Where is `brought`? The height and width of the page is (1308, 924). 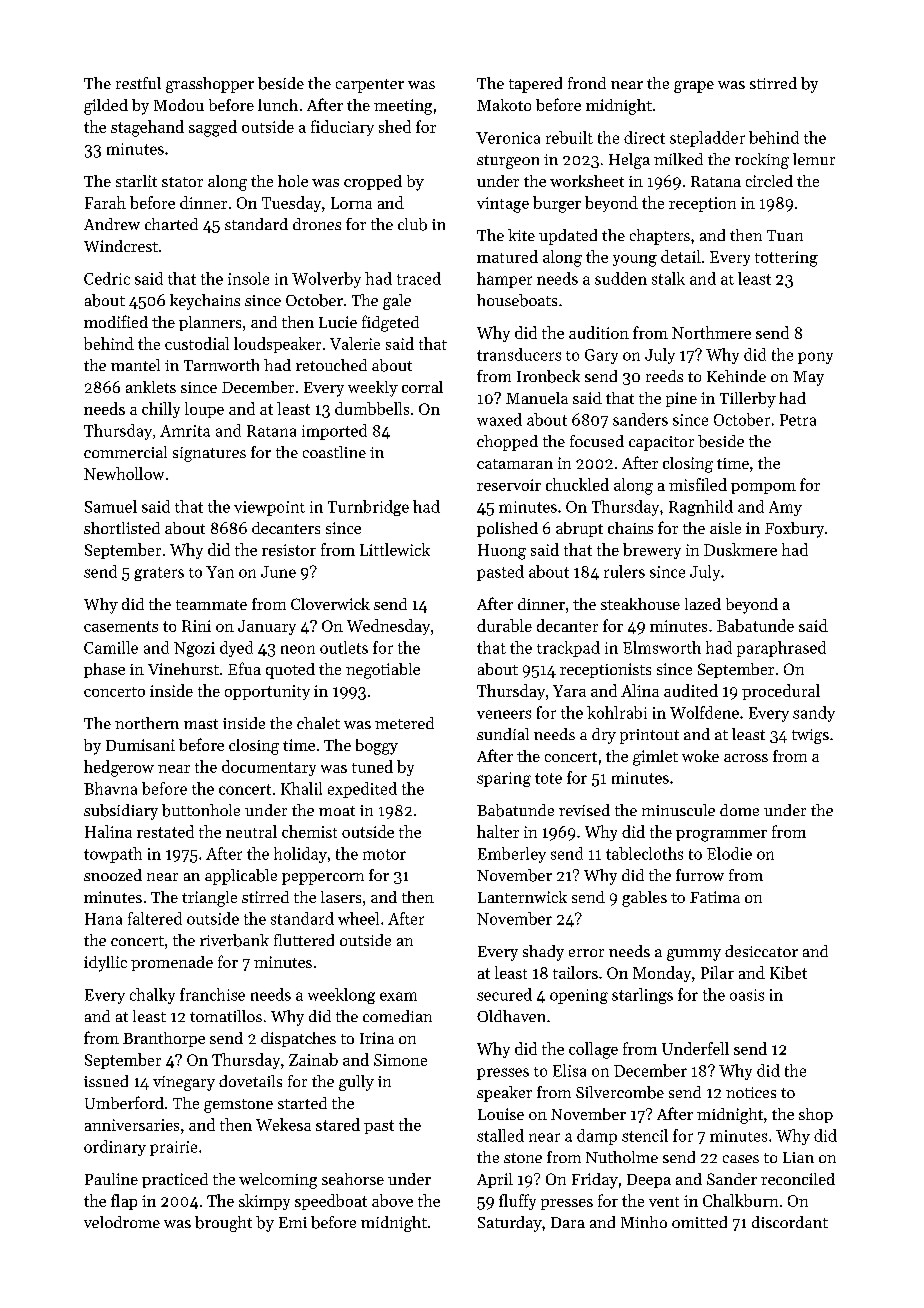
brought is located at coordinates (223, 1224).
